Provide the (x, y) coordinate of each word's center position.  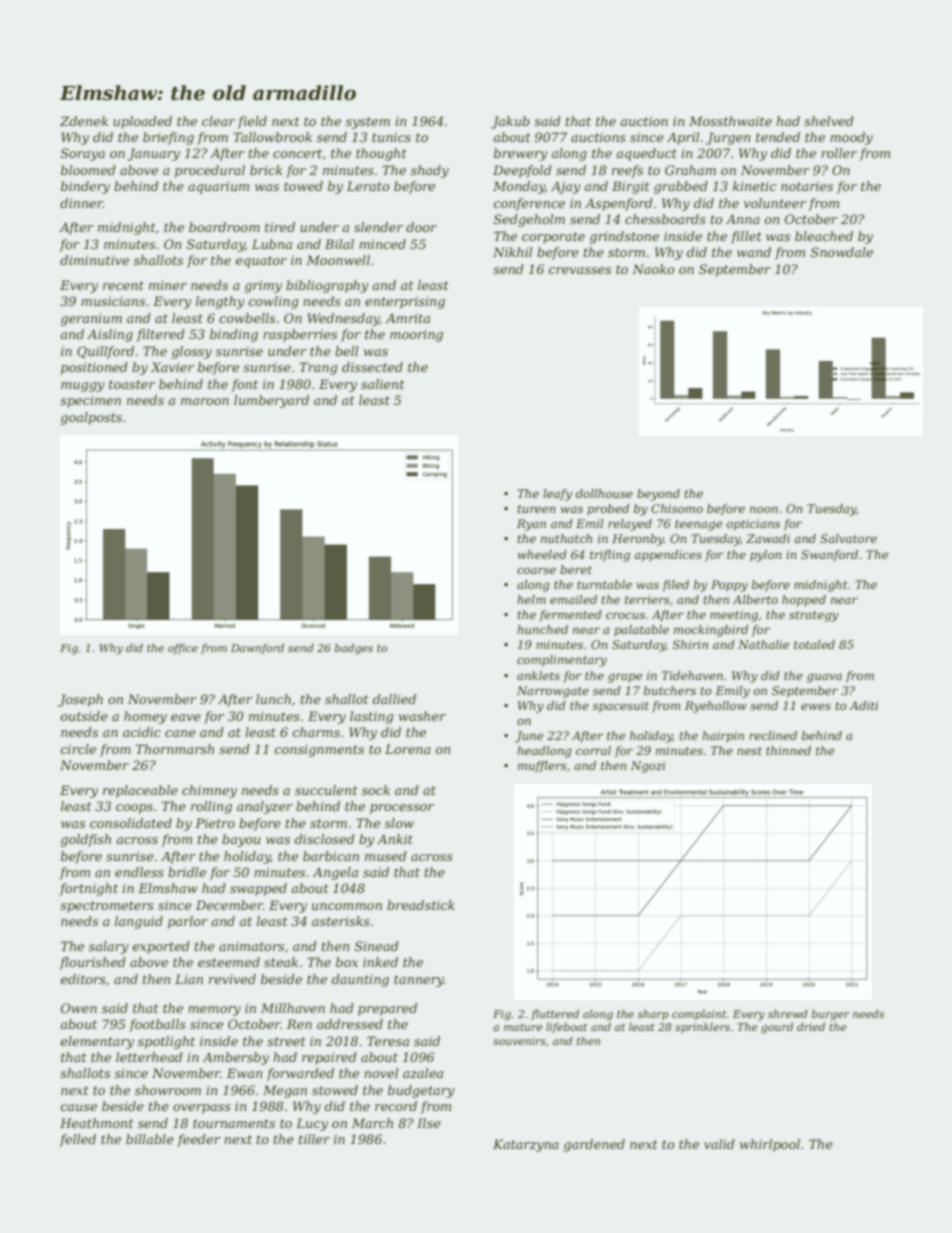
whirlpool (770, 1145)
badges (354, 649)
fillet (746, 237)
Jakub (510, 122)
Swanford (829, 556)
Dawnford (257, 649)
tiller (314, 1139)
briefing (168, 138)
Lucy (312, 1124)
